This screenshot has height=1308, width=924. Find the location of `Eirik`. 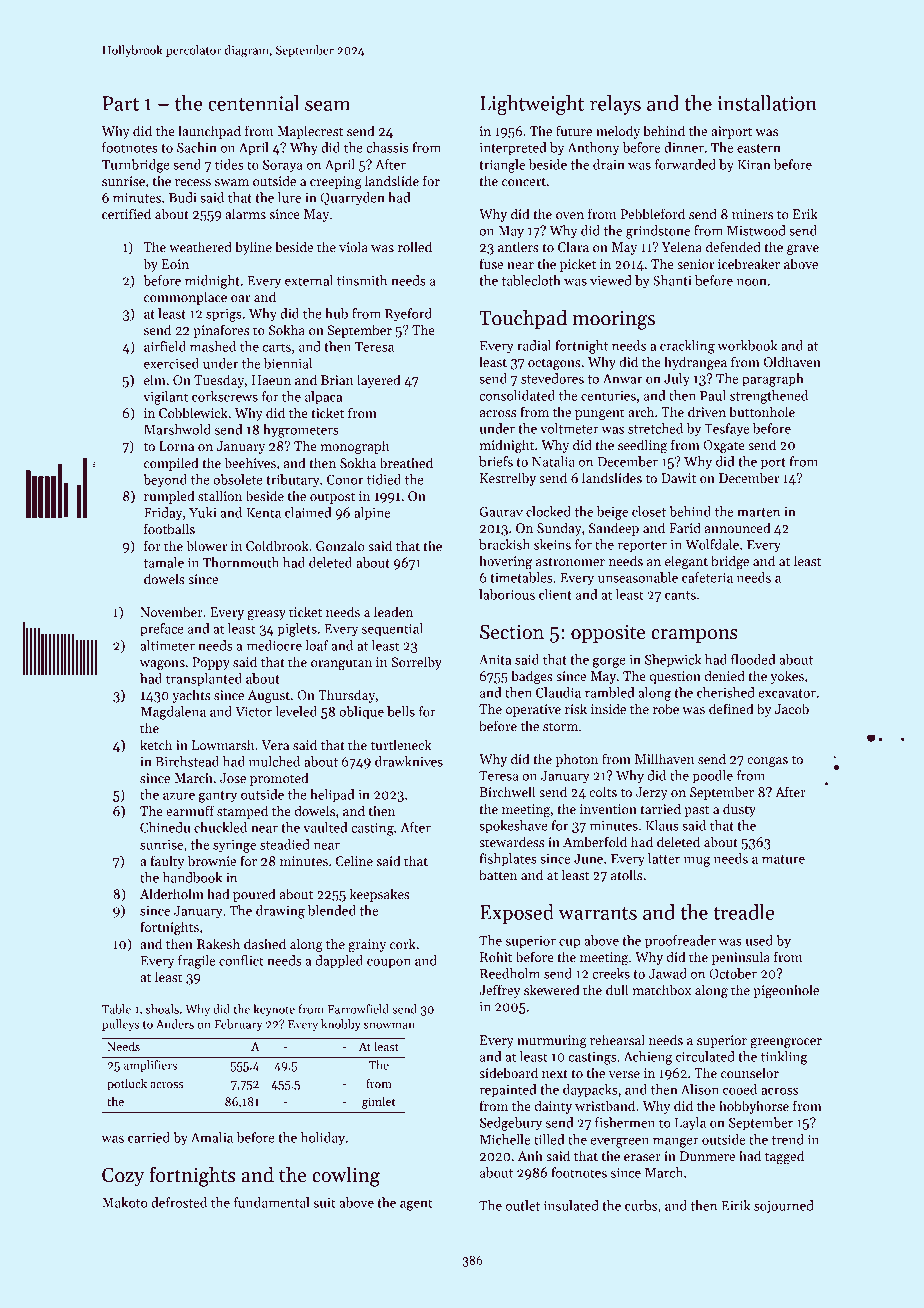

Eirik is located at coordinates (736, 1205).
